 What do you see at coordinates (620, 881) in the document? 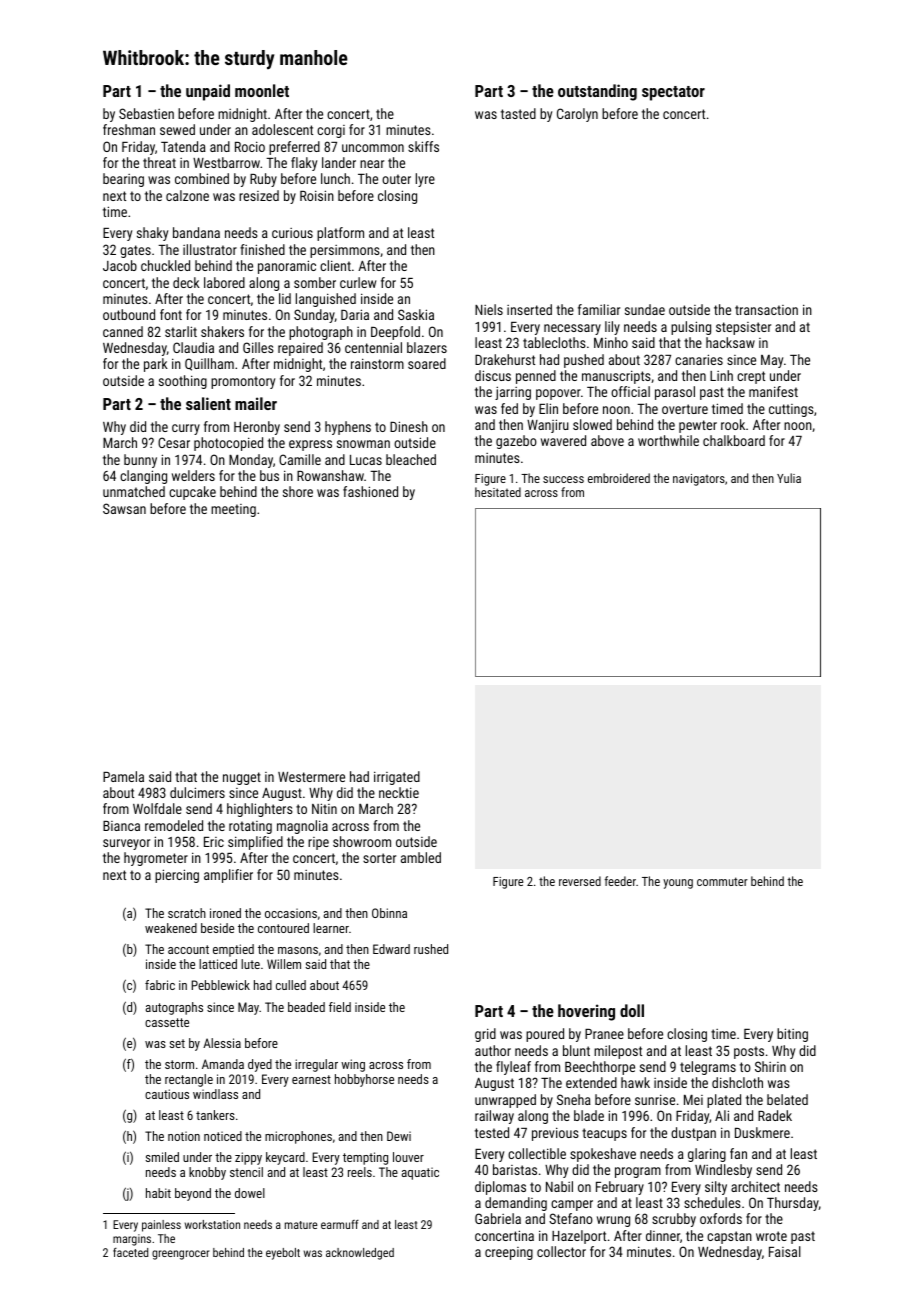
I see `feeder` at bounding box center [620, 881].
